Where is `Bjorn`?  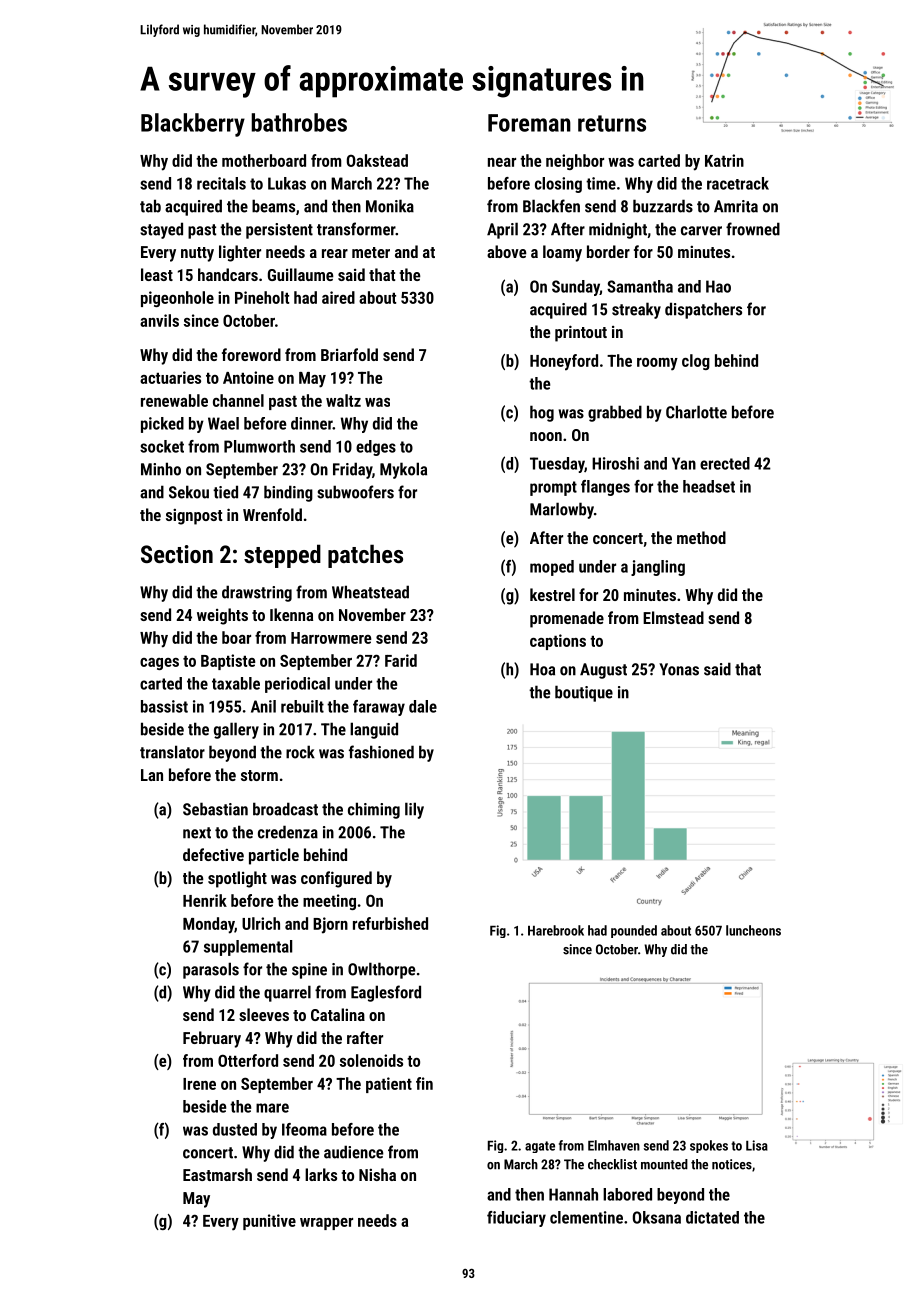 Bjorn is located at coordinates (330, 925).
